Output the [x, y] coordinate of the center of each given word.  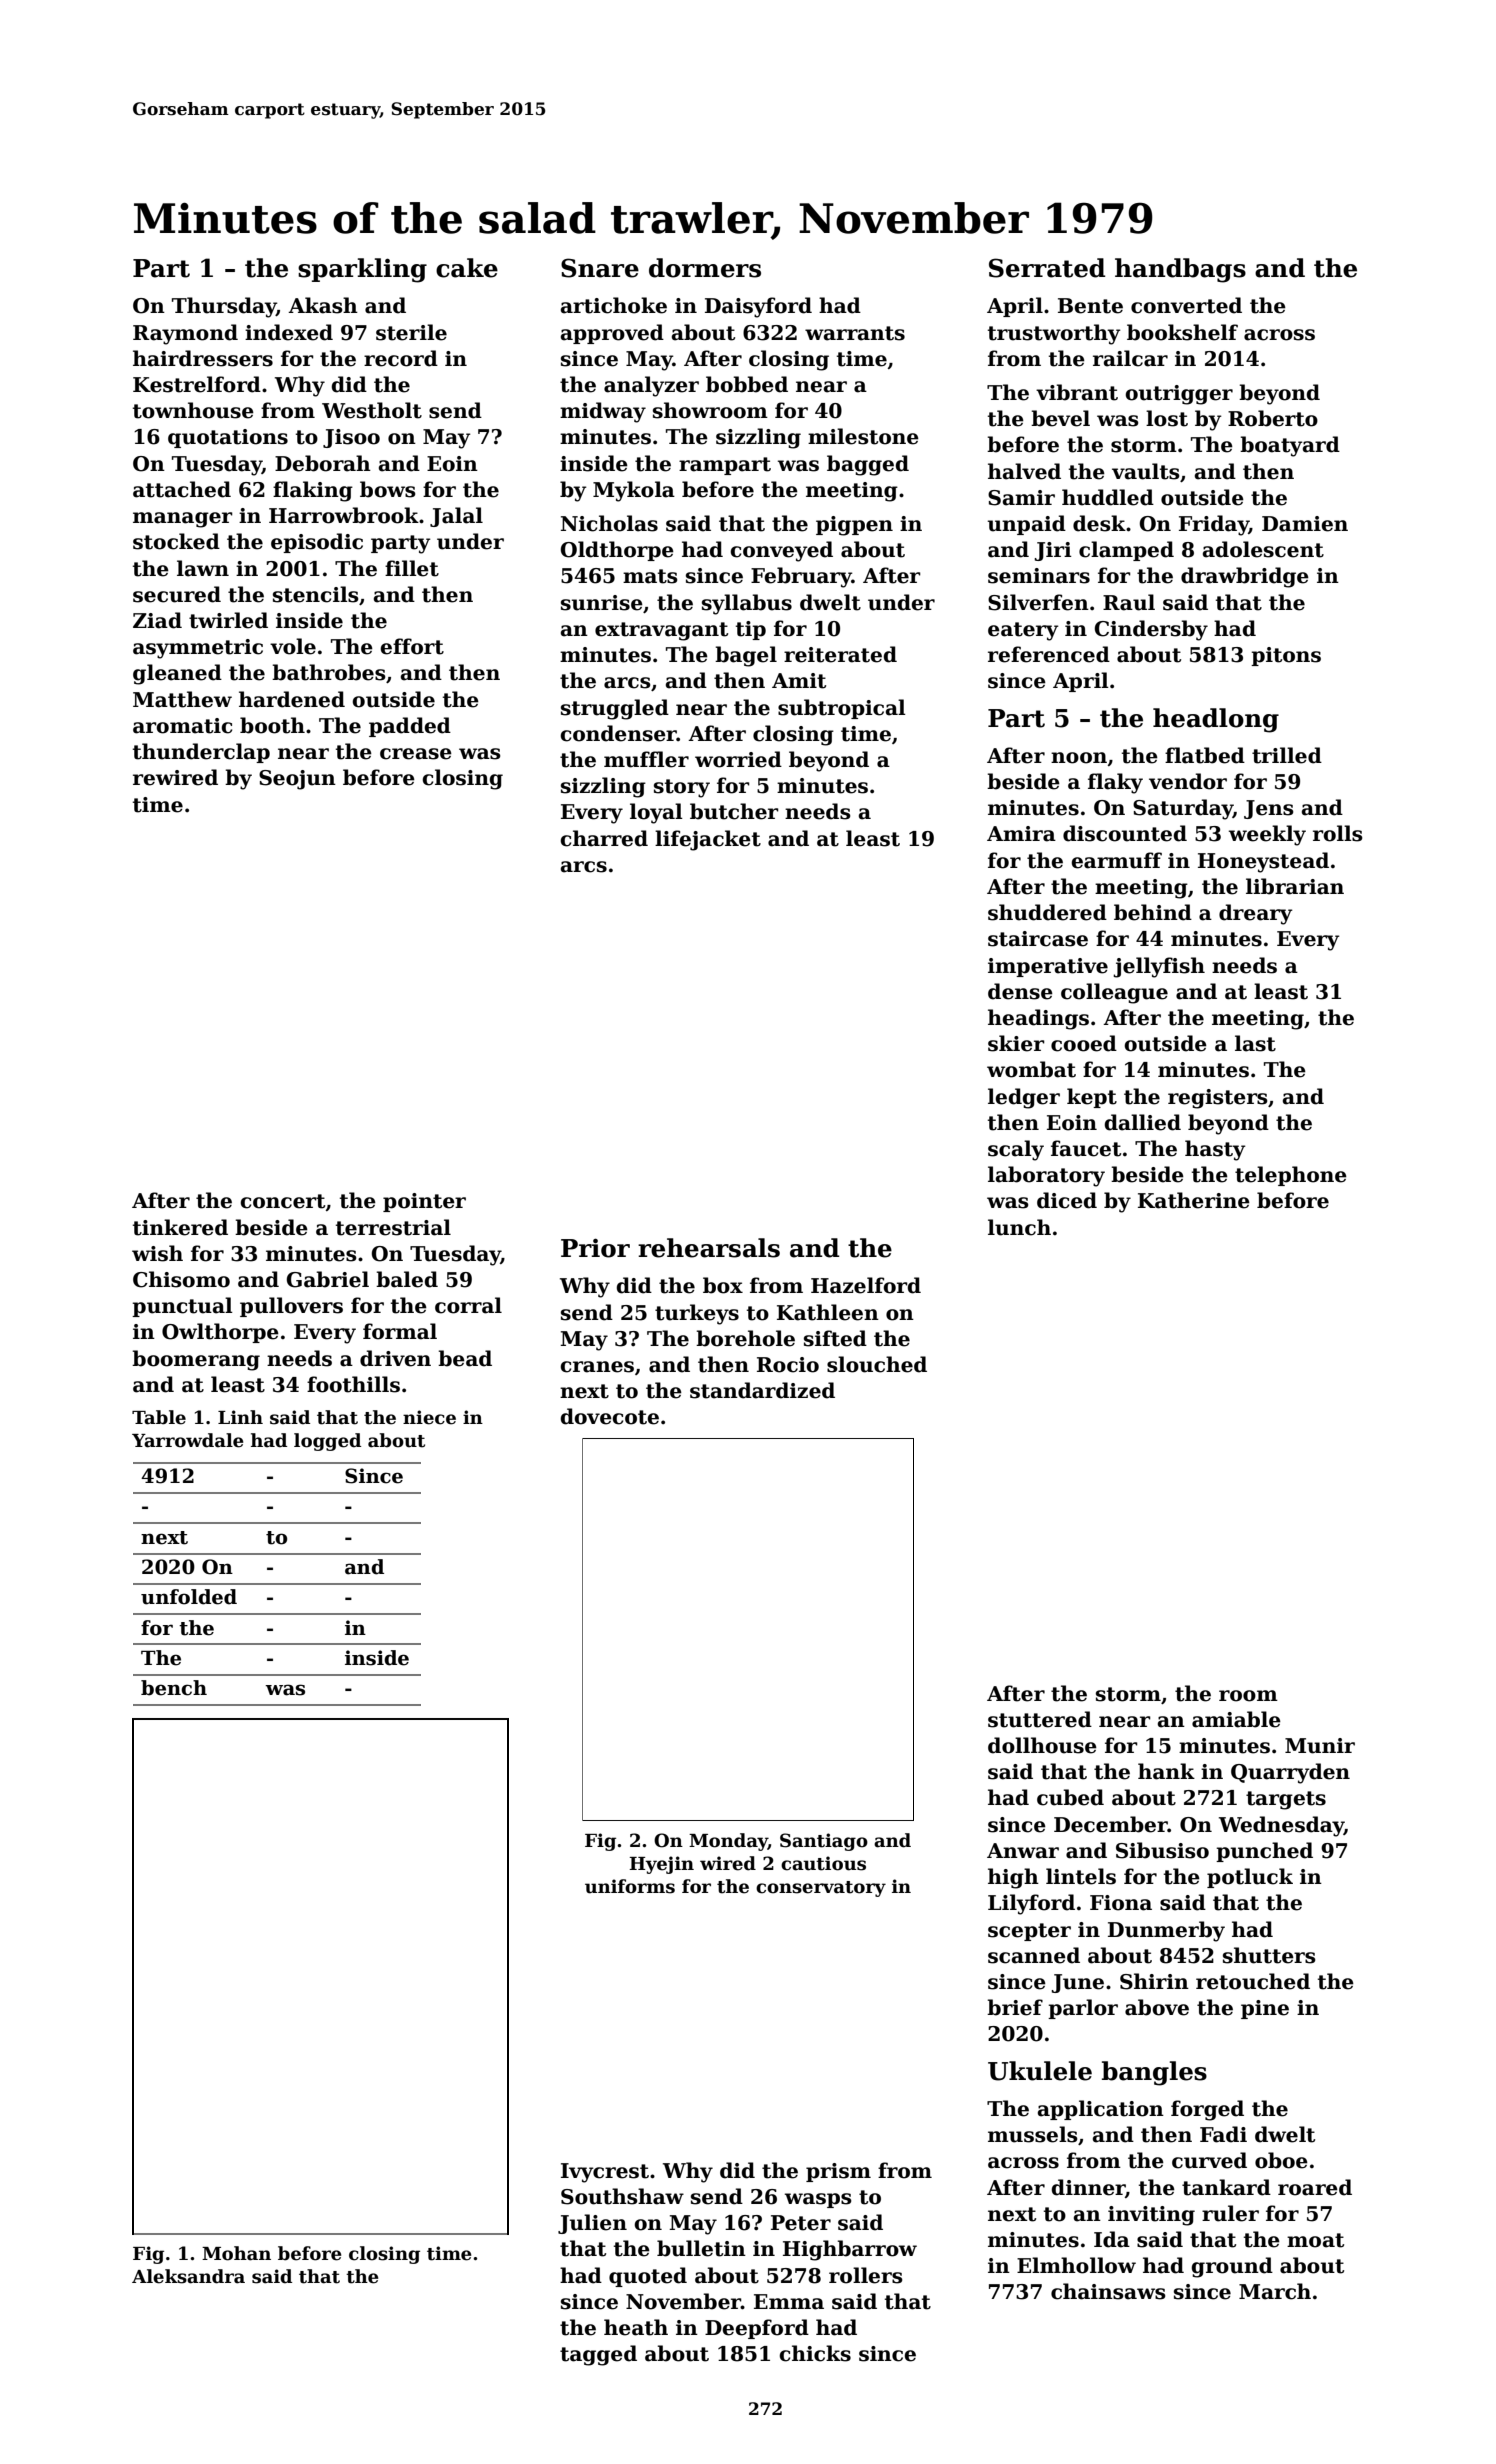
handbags [1180, 270]
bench [174, 1688]
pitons [1286, 656]
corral [468, 1305]
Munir [1320, 1746]
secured [177, 594]
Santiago [824, 1842]
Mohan [236, 2253]
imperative [1048, 967]
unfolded [189, 1597]
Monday [728, 1842]
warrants [855, 333]
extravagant [661, 631]
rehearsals [709, 1248]
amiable [1236, 1719]
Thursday [224, 307]
